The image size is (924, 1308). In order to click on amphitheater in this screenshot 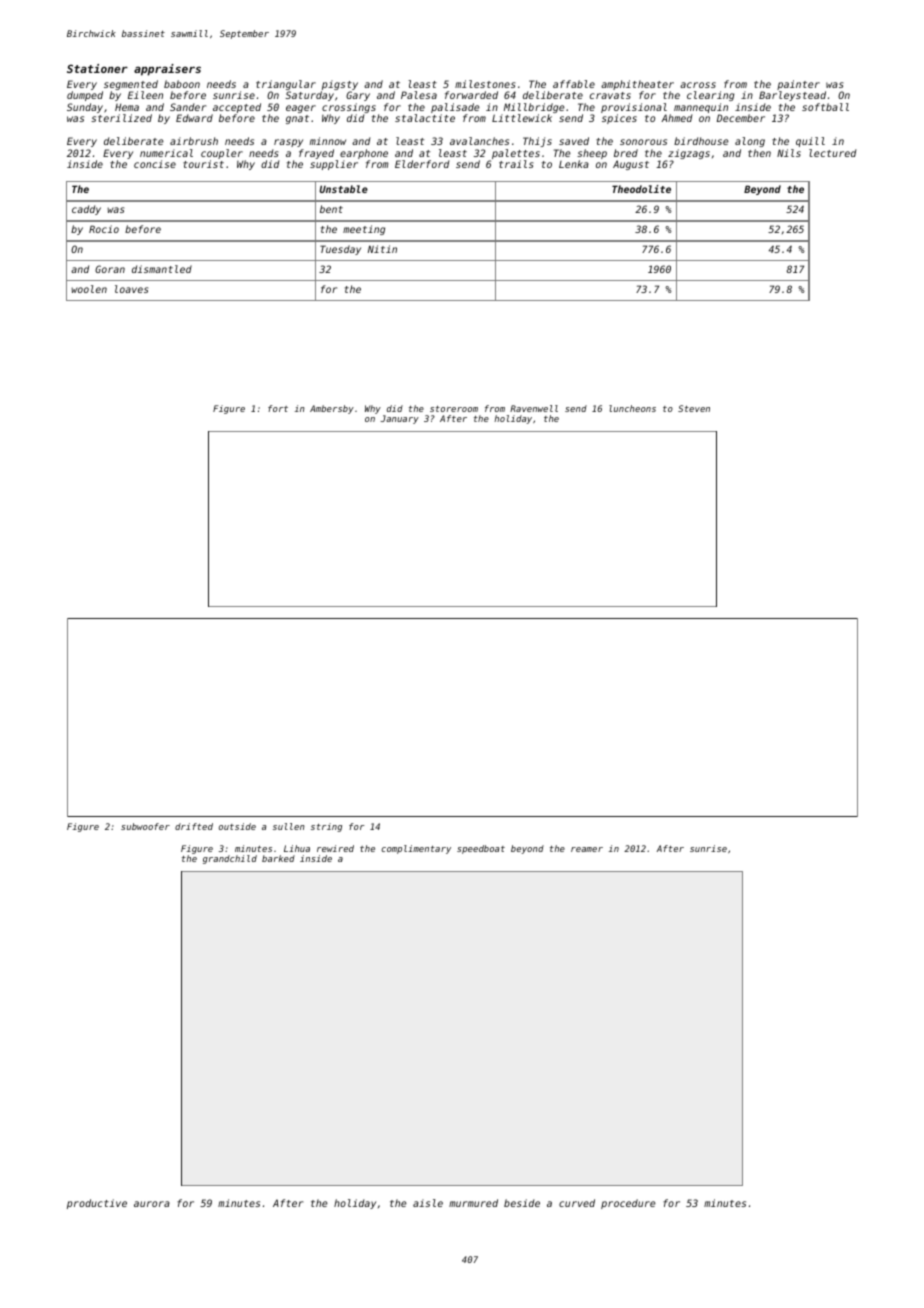, I will do `click(637, 86)`.
